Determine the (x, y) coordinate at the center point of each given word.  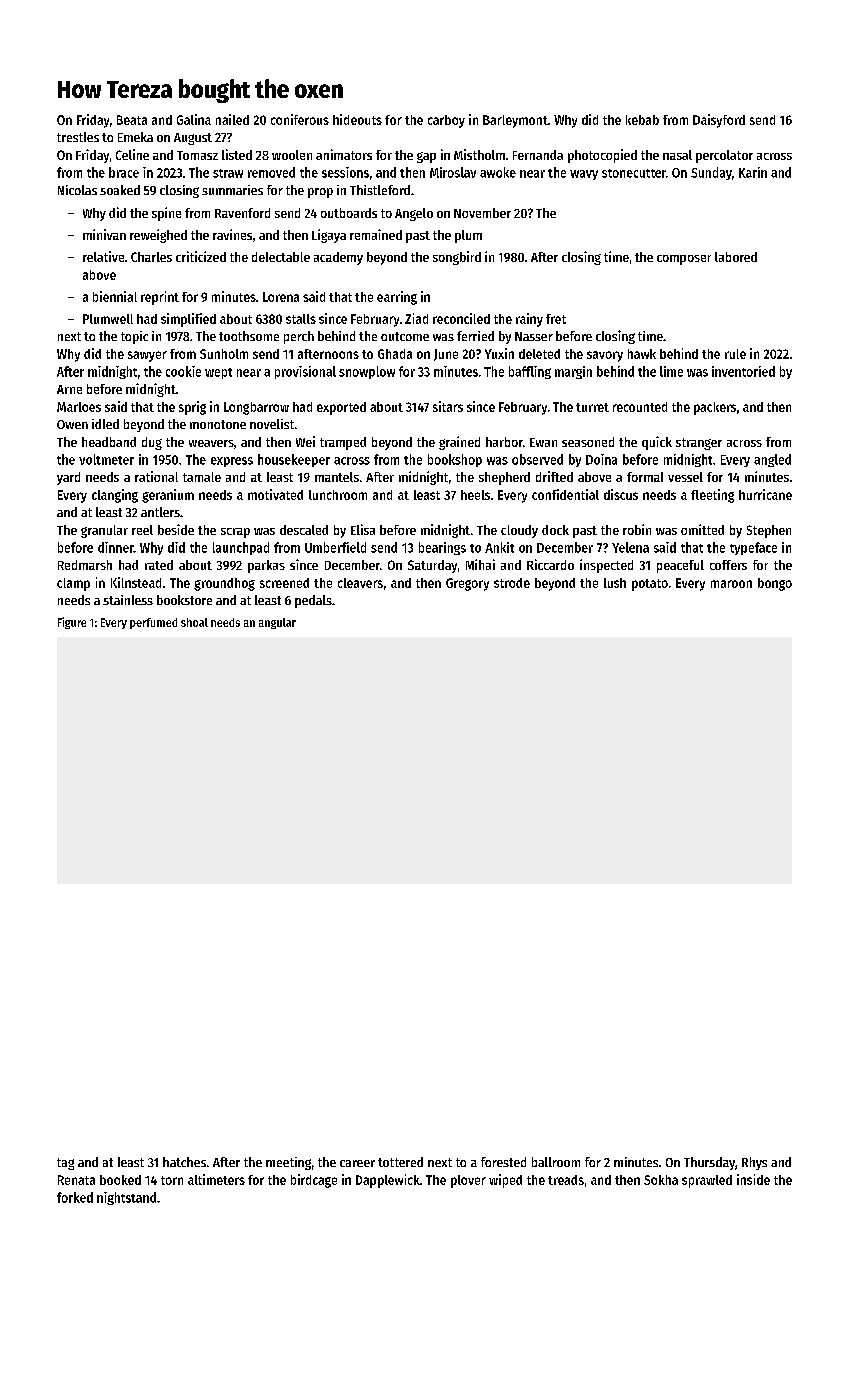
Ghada (395, 354)
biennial (115, 296)
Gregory (467, 584)
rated (159, 565)
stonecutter (634, 173)
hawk (642, 354)
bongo (775, 584)
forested (503, 1162)
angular (277, 623)
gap (426, 157)
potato (650, 585)
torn (172, 1180)
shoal (194, 622)
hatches (184, 1162)
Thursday (709, 1163)
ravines (232, 234)
